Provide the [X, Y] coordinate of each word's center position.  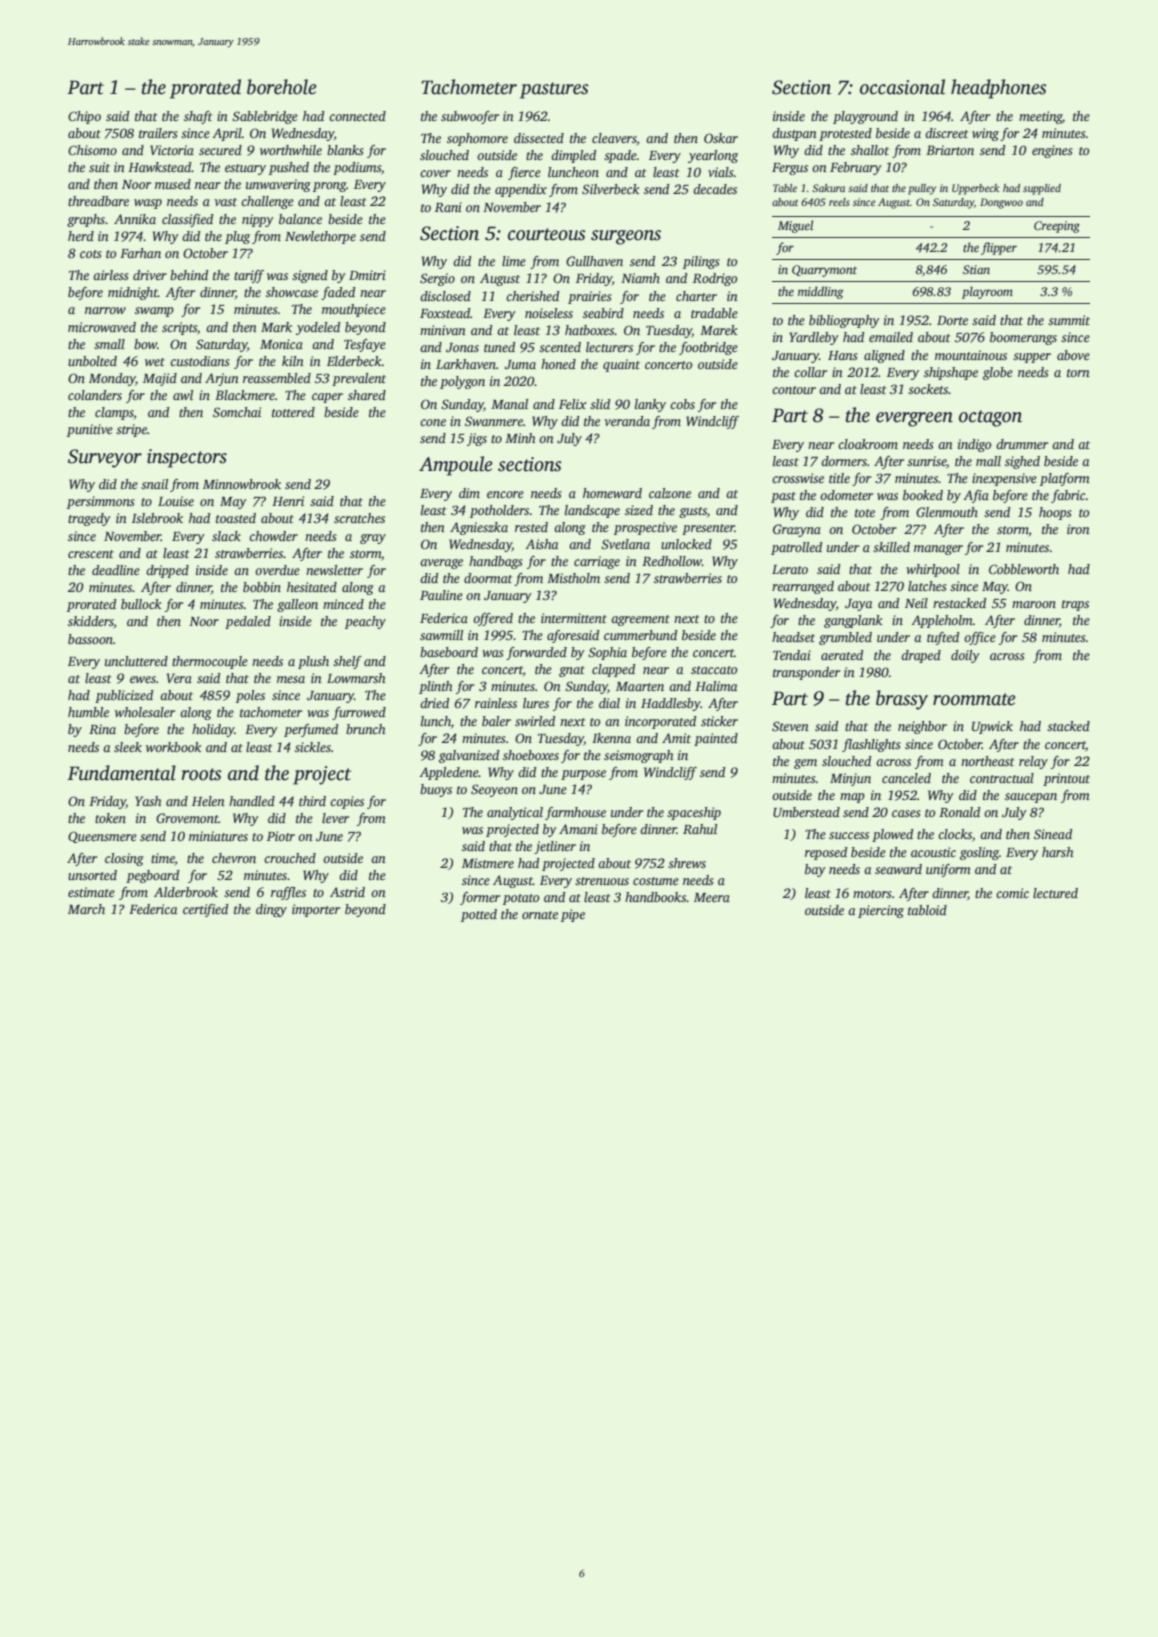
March [86, 909]
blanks [345, 150]
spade [620, 156]
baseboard [449, 652]
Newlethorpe [320, 237]
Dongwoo [1001, 203]
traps [1075, 605]
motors [872, 894]
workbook [174, 747]
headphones [999, 89]
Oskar [721, 138]
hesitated [312, 587]
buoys [436, 790]
